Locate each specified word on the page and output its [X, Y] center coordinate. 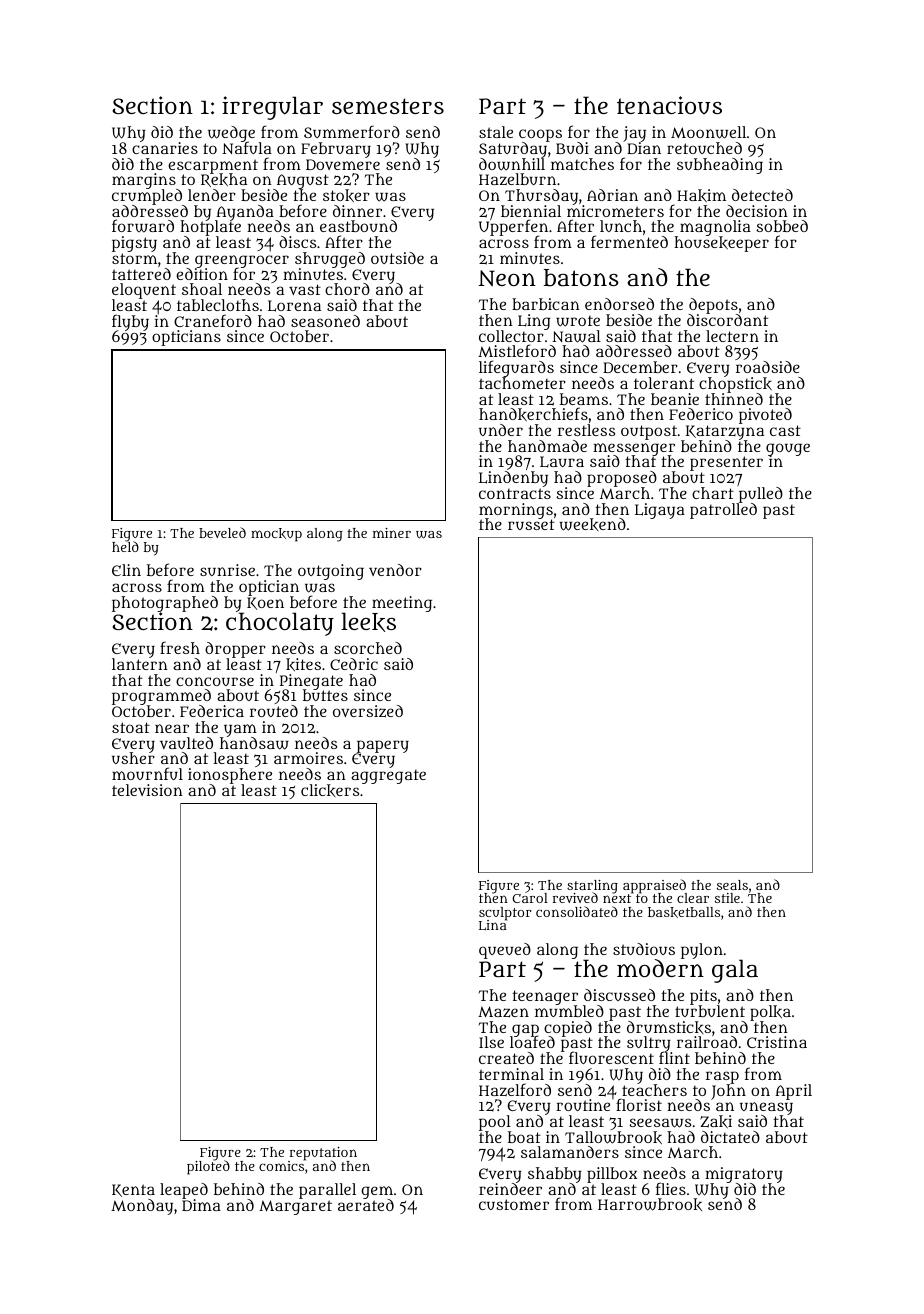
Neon [507, 278]
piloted [208, 1168]
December [640, 367]
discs [297, 242]
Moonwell [708, 132]
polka [770, 1013]
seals [732, 885]
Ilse [491, 1042]
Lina [493, 925]
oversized [368, 711]
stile [727, 898]
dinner [357, 211]
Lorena [294, 306]
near [172, 728]
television [147, 790]
